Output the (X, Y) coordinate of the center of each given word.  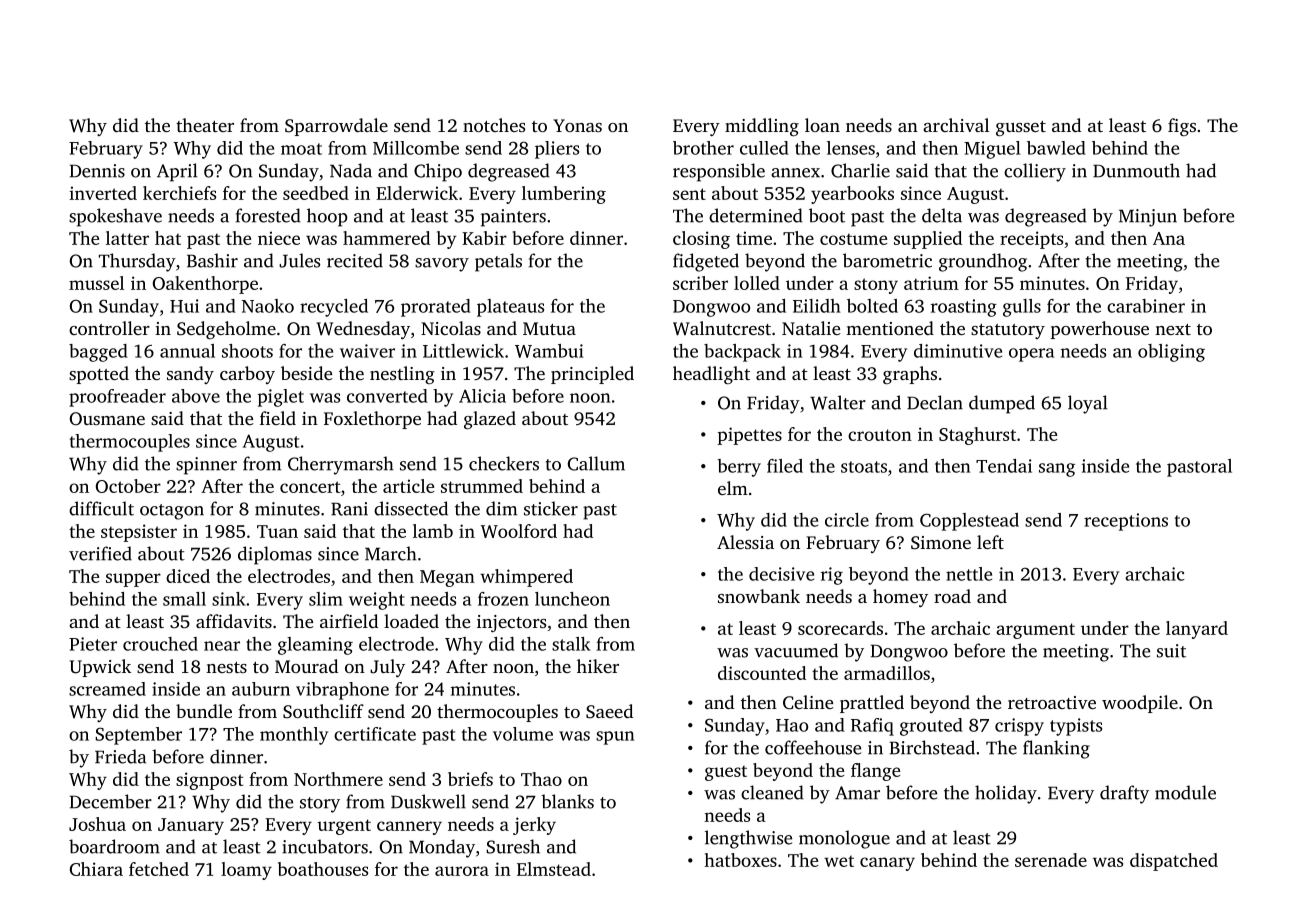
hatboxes (740, 860)
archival (956, 125)
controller (109, 328)
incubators (325, 846)
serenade (1051, 860)
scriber (700, 283)
